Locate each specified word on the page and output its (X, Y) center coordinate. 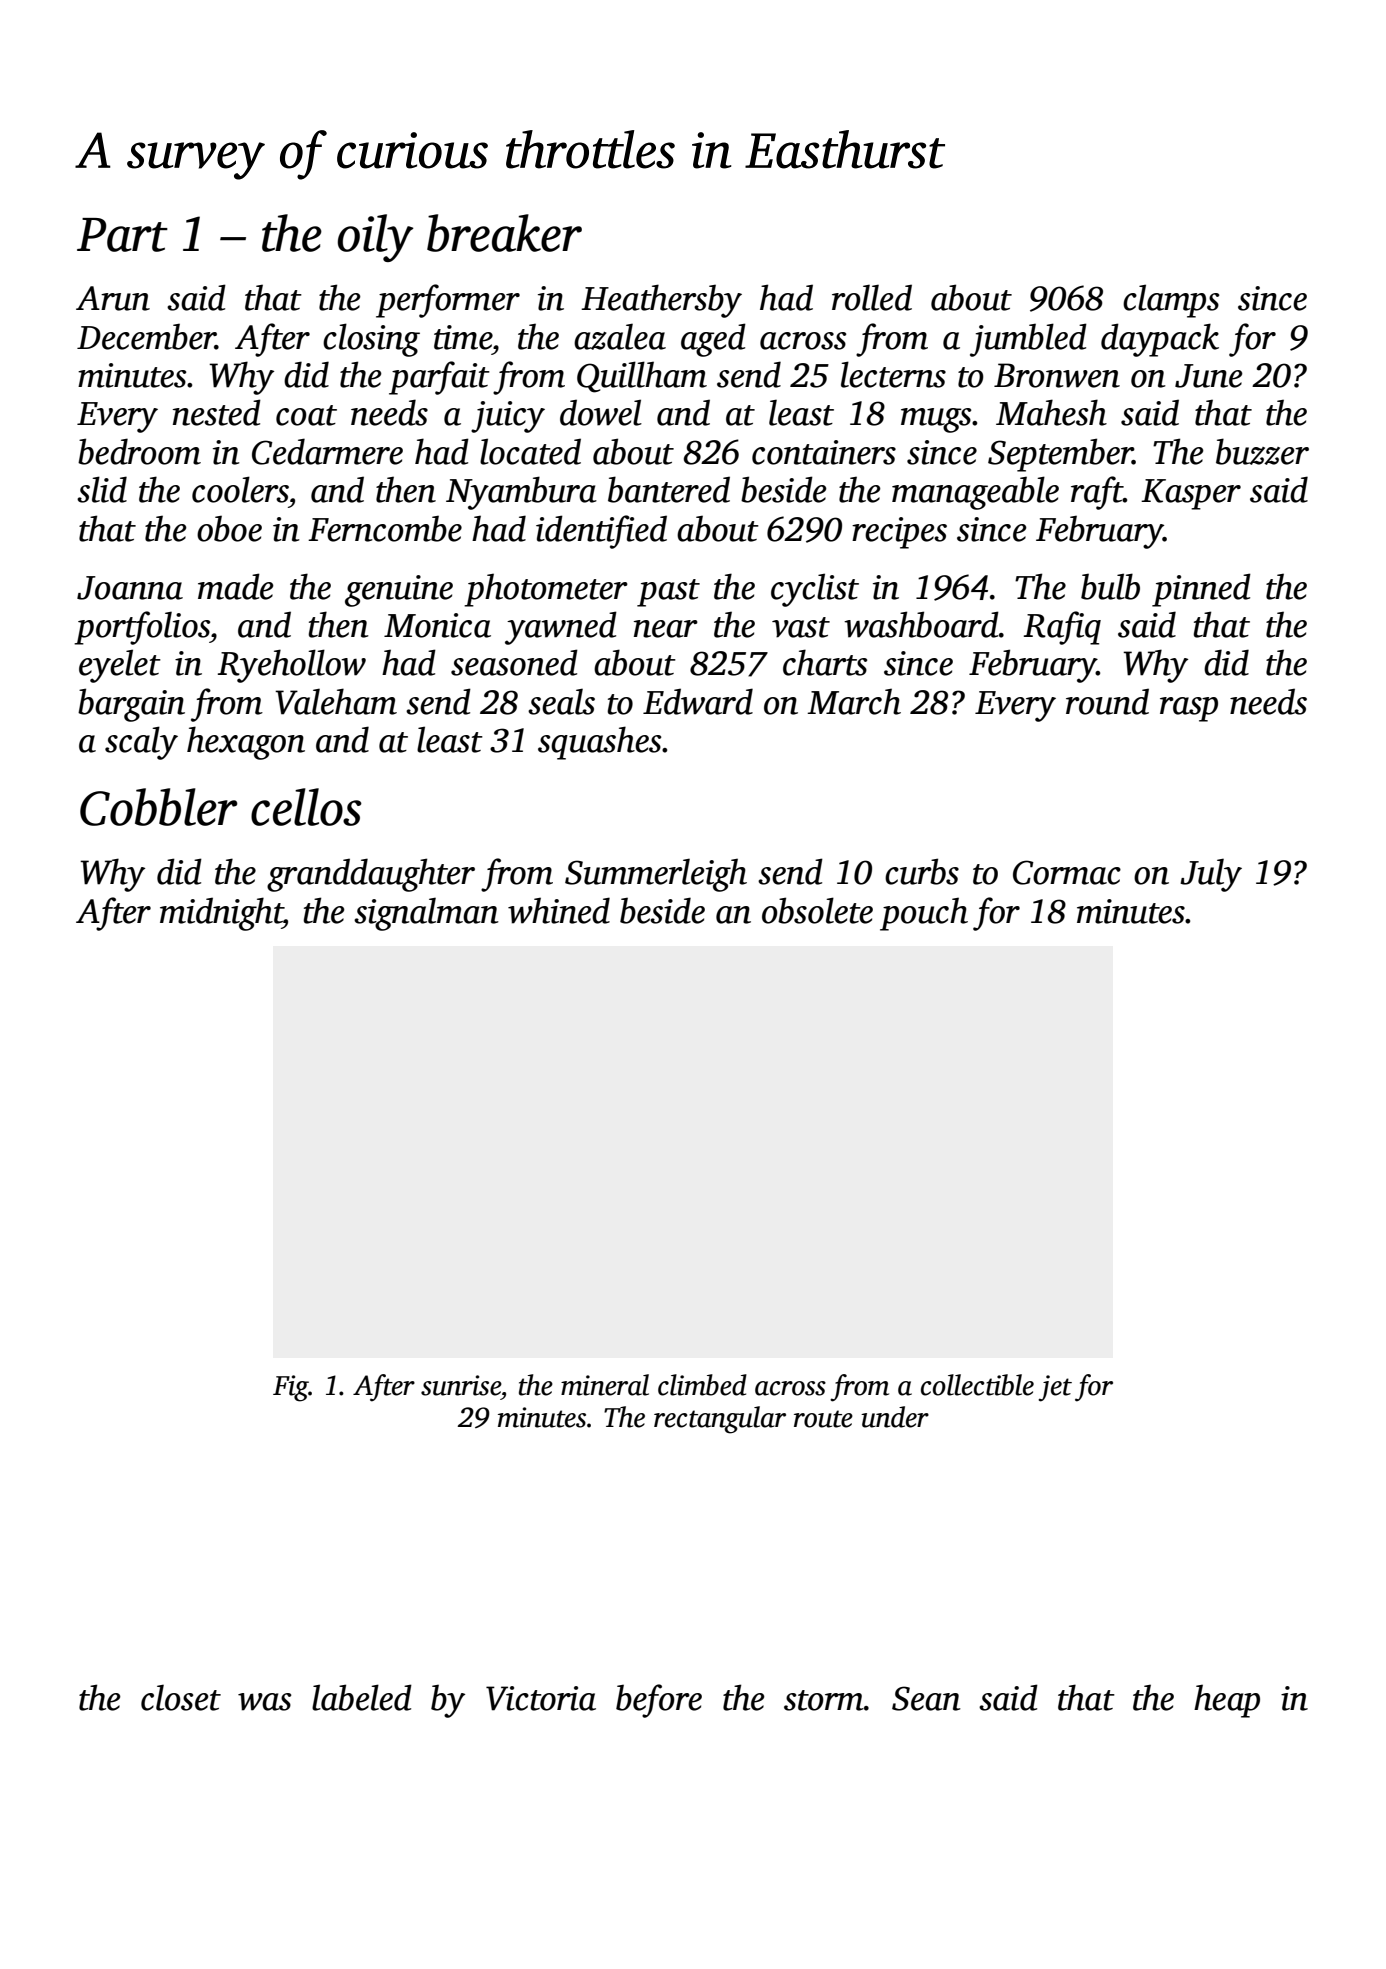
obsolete (817, 910)
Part (122, 235)
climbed (702, 1385)
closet (181, 1697)
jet (1055, 1388)
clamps (1171, 301)
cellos (306, 807)
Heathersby (661, 301)
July (1211, 875)
